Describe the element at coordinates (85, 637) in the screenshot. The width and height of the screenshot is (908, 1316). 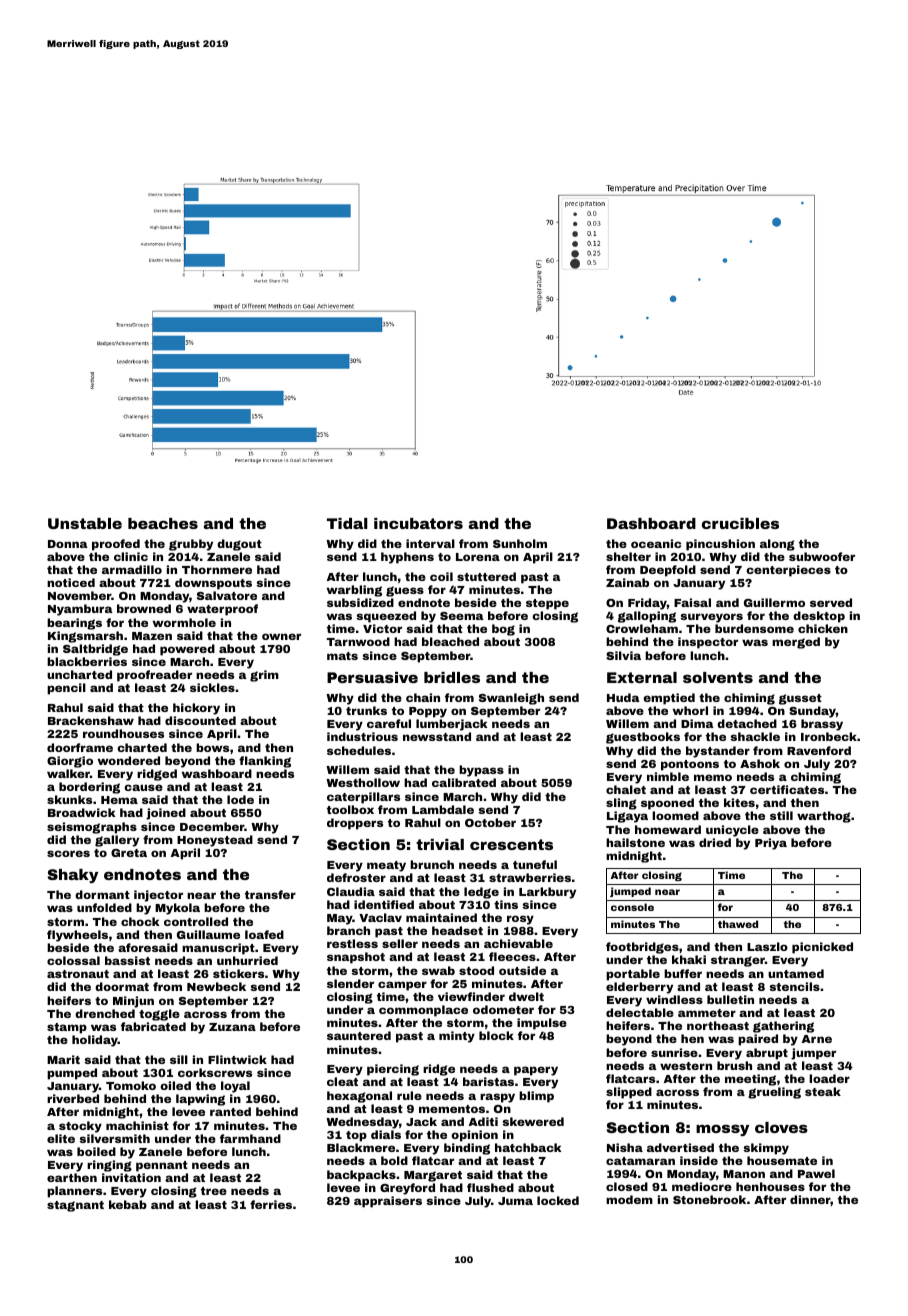
I see `Kingsmarsh` at that location.
